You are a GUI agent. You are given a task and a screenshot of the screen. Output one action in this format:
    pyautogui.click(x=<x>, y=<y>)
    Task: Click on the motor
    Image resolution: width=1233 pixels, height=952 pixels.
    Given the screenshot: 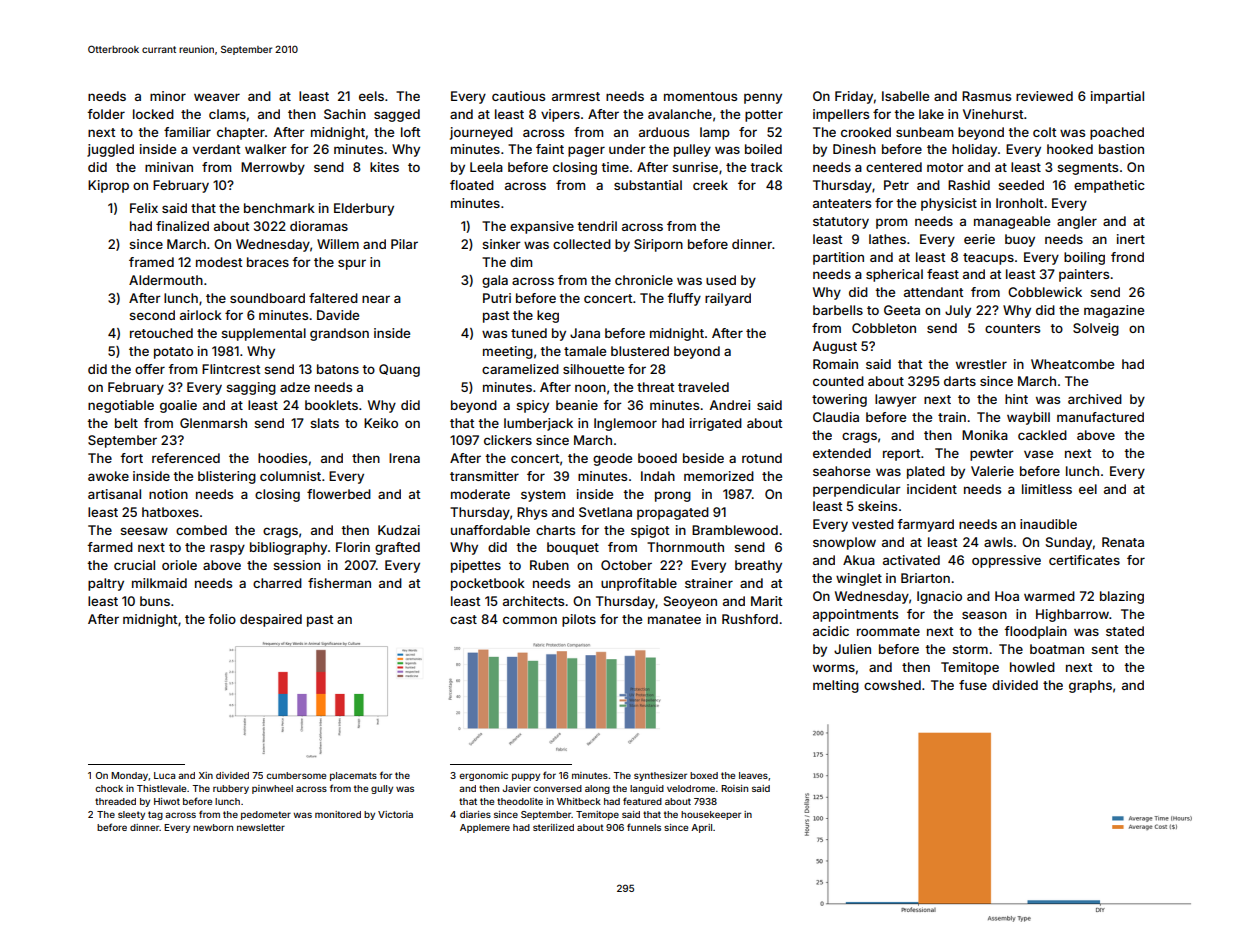 What is the action you would take?
    pyautogui.click(x=945, y=167)
